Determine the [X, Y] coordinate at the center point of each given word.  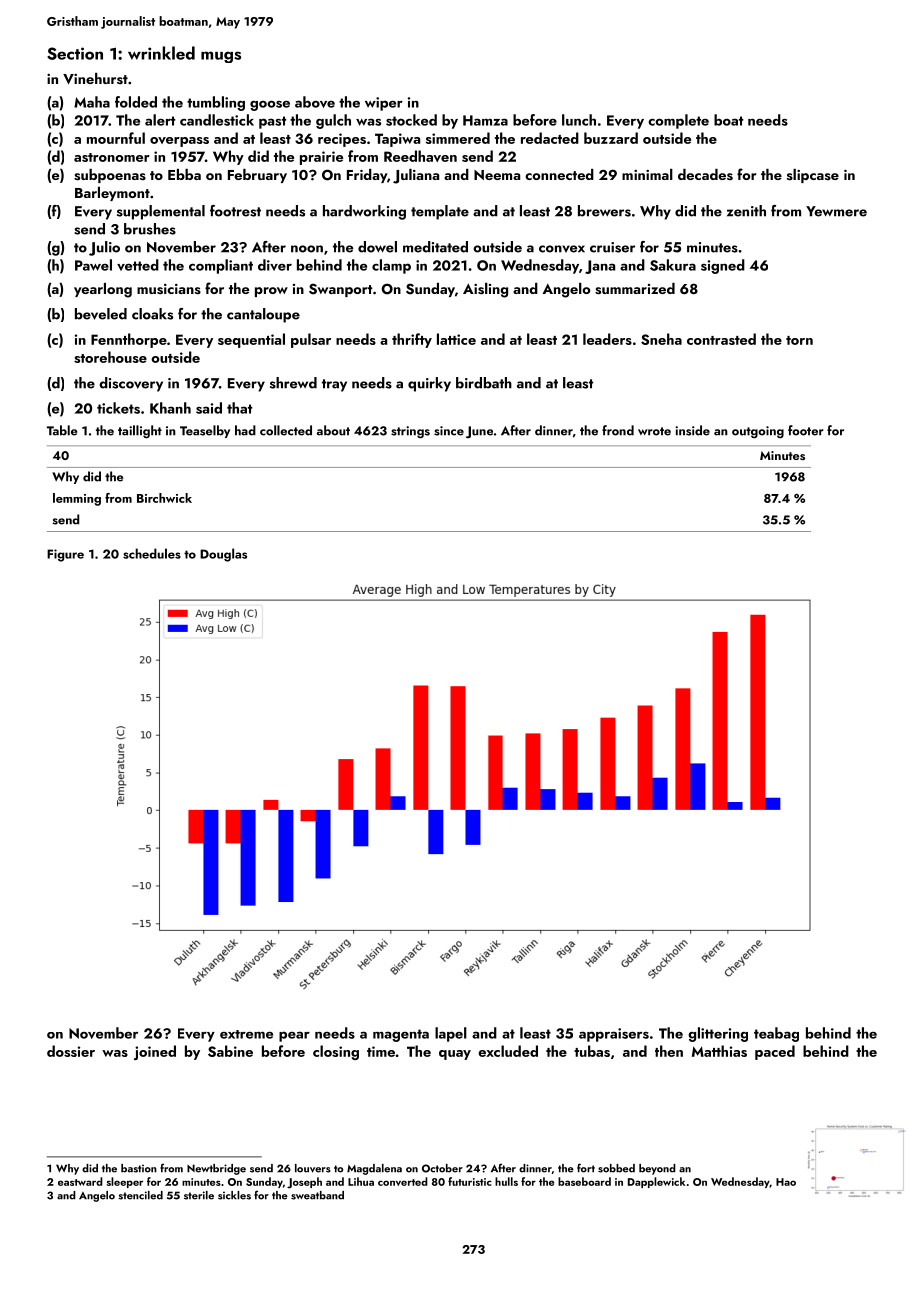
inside [692, 430]
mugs [221, 57]
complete [678, 121]
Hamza [485, 120]
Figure [65, 555]
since [449, 431]
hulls [506, 1181]
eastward [80, 1181]
